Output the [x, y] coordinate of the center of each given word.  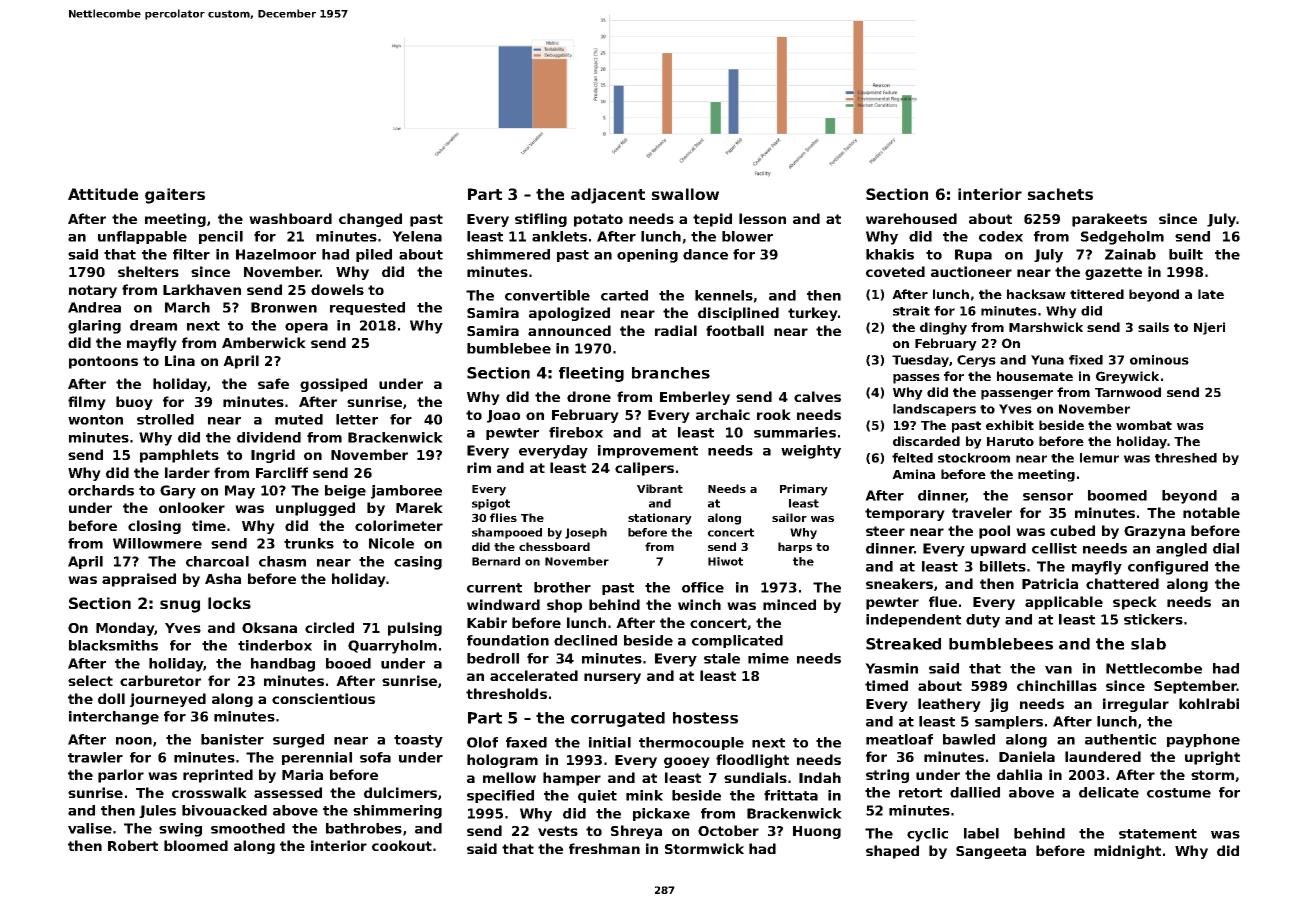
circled [329, 627]
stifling [541, 220]
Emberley [695, 398]
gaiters [175, 196]
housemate [1035, 376]
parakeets [1109, 220]
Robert [133, 845]
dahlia [1019, 774]
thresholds [506, 693]
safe [273, 383]
